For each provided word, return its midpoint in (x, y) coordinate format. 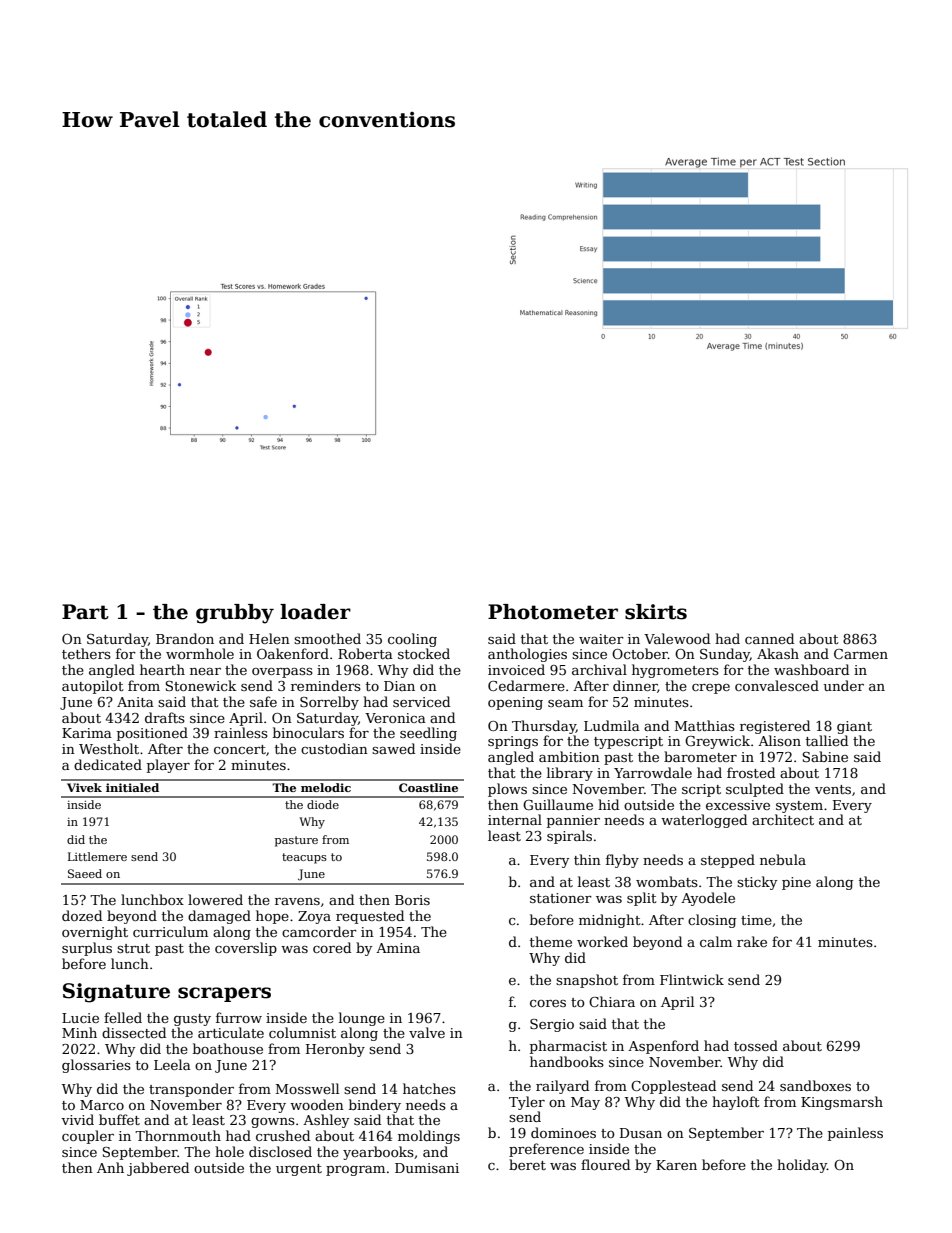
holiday (802, 1166)
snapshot (587, 981)
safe (263, 701)
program (355, 1171)
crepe (711, 689)
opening (515, 703)
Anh (110, 1167)
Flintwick (692, 979)
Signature (116, 993)
